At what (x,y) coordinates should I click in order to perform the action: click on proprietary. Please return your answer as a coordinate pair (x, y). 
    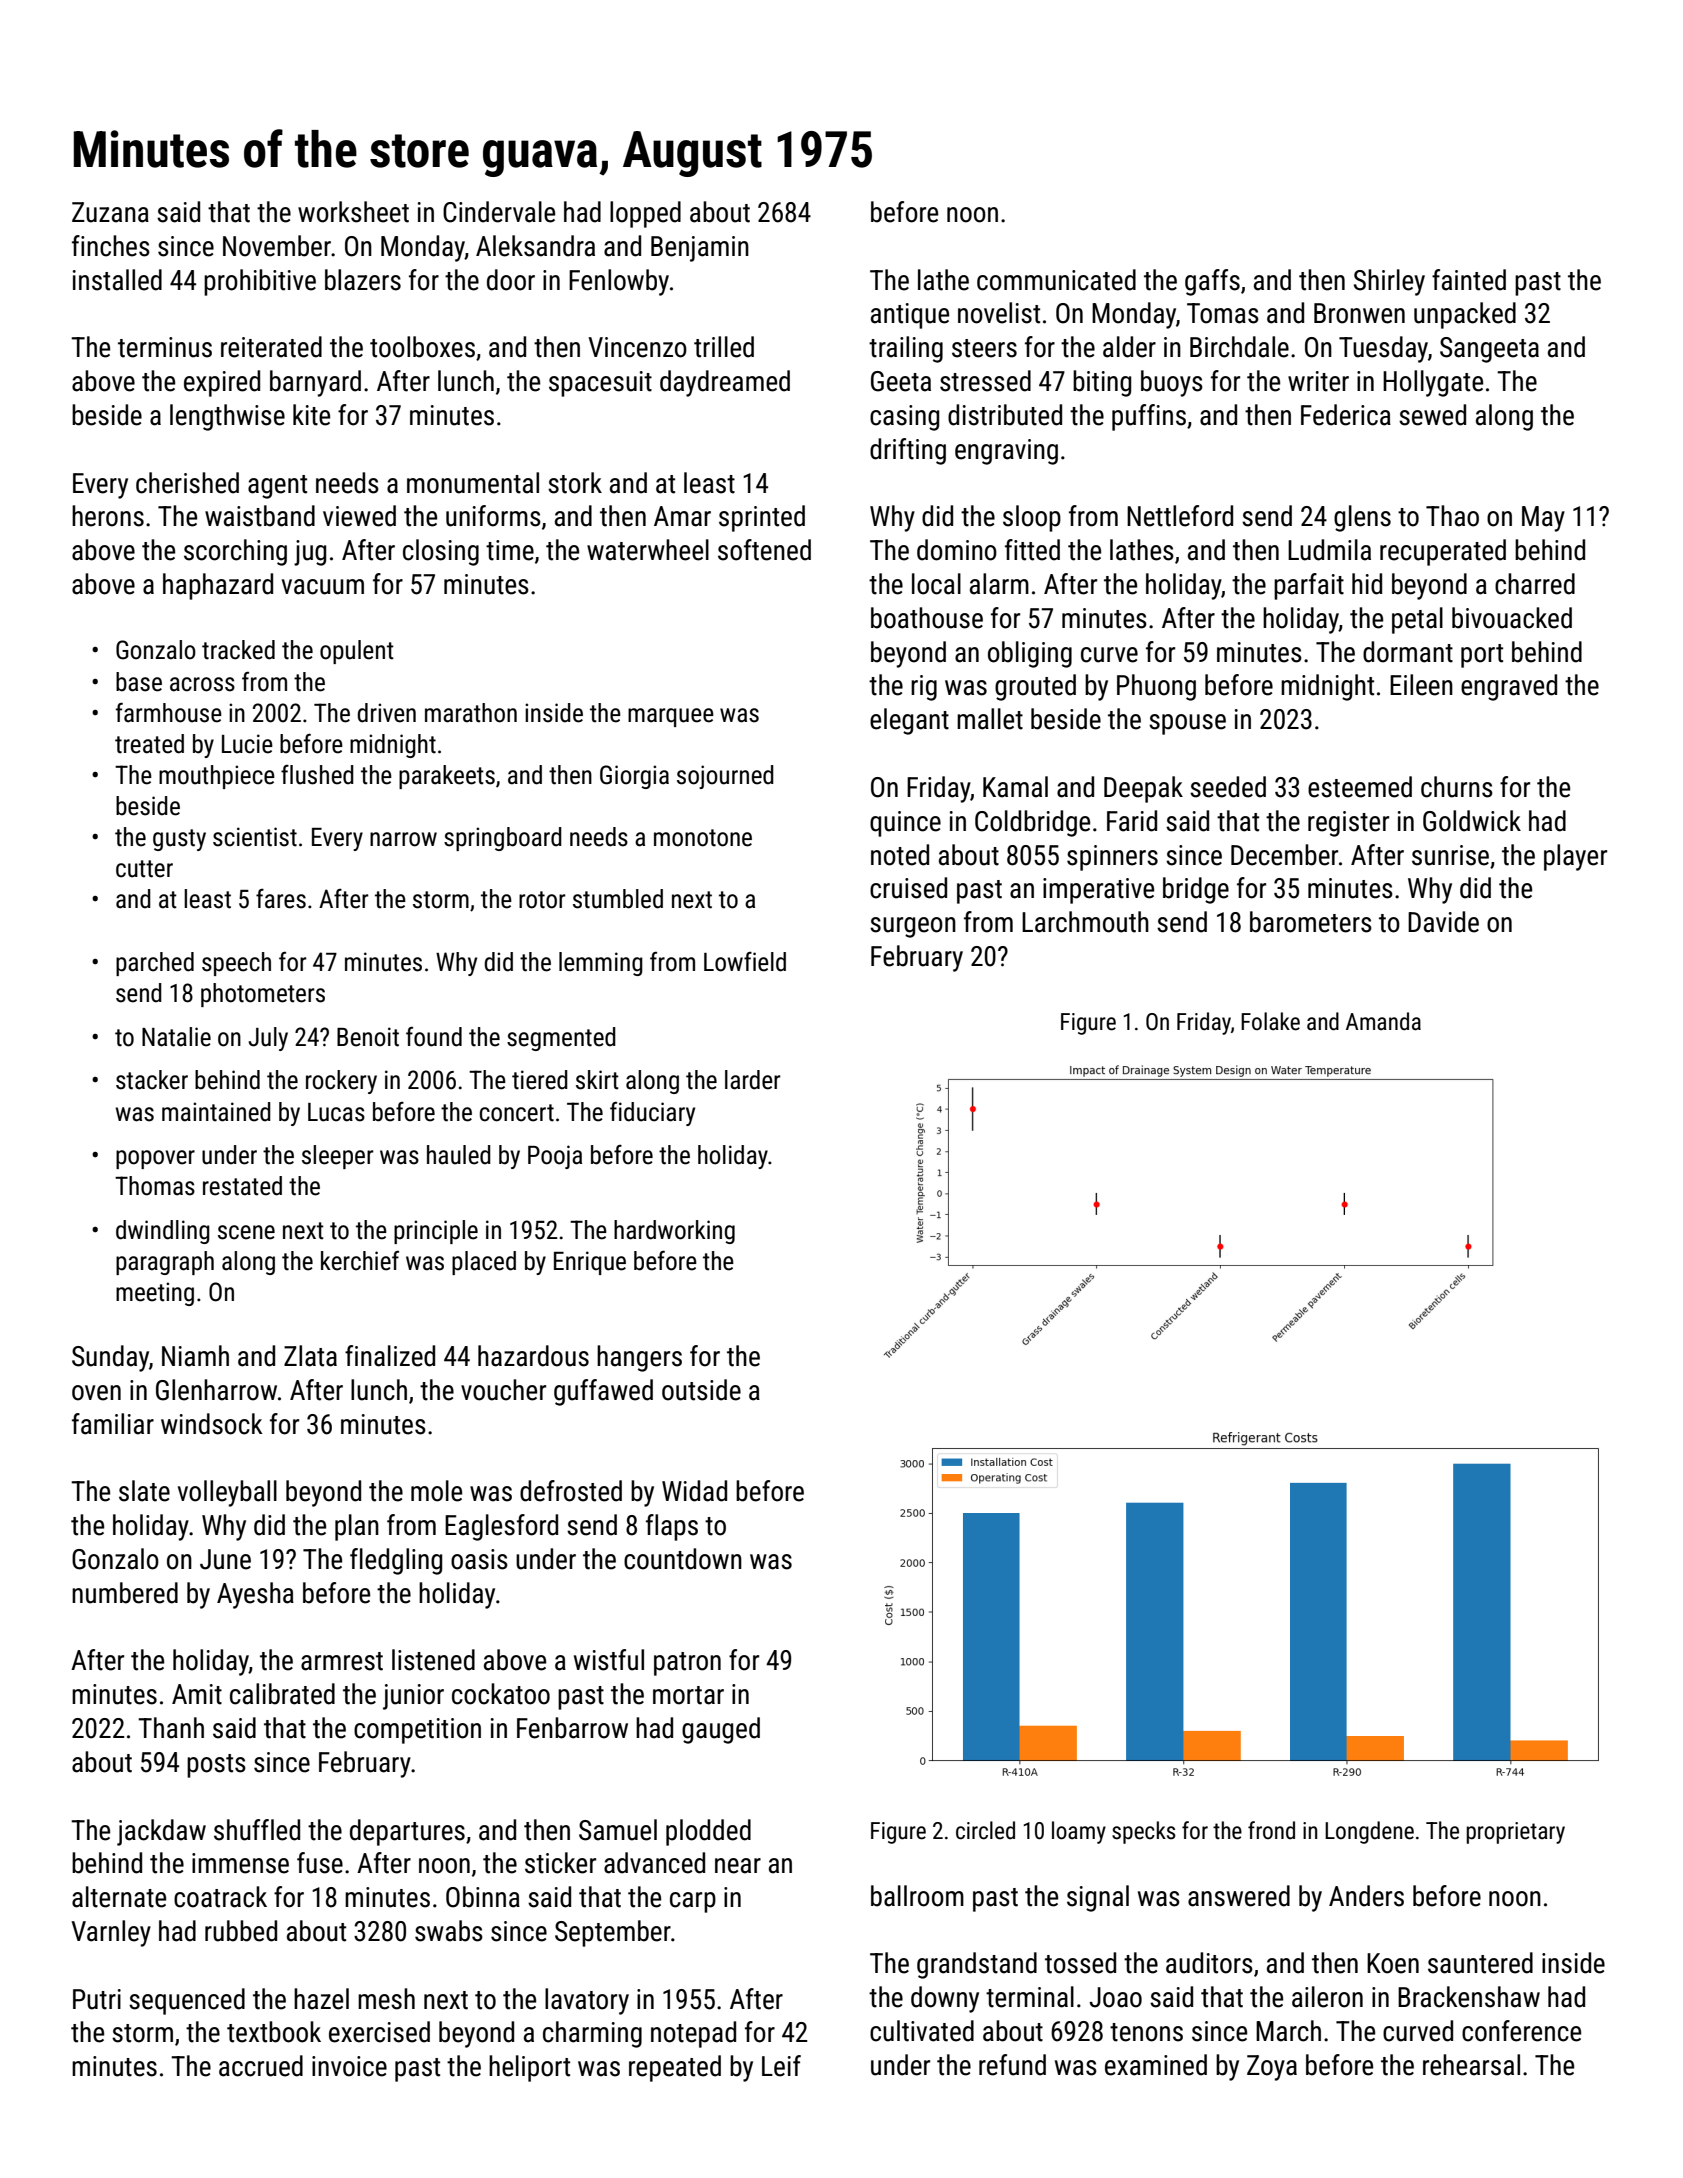
    Looking at the image, I should click on (1515, 1833).
